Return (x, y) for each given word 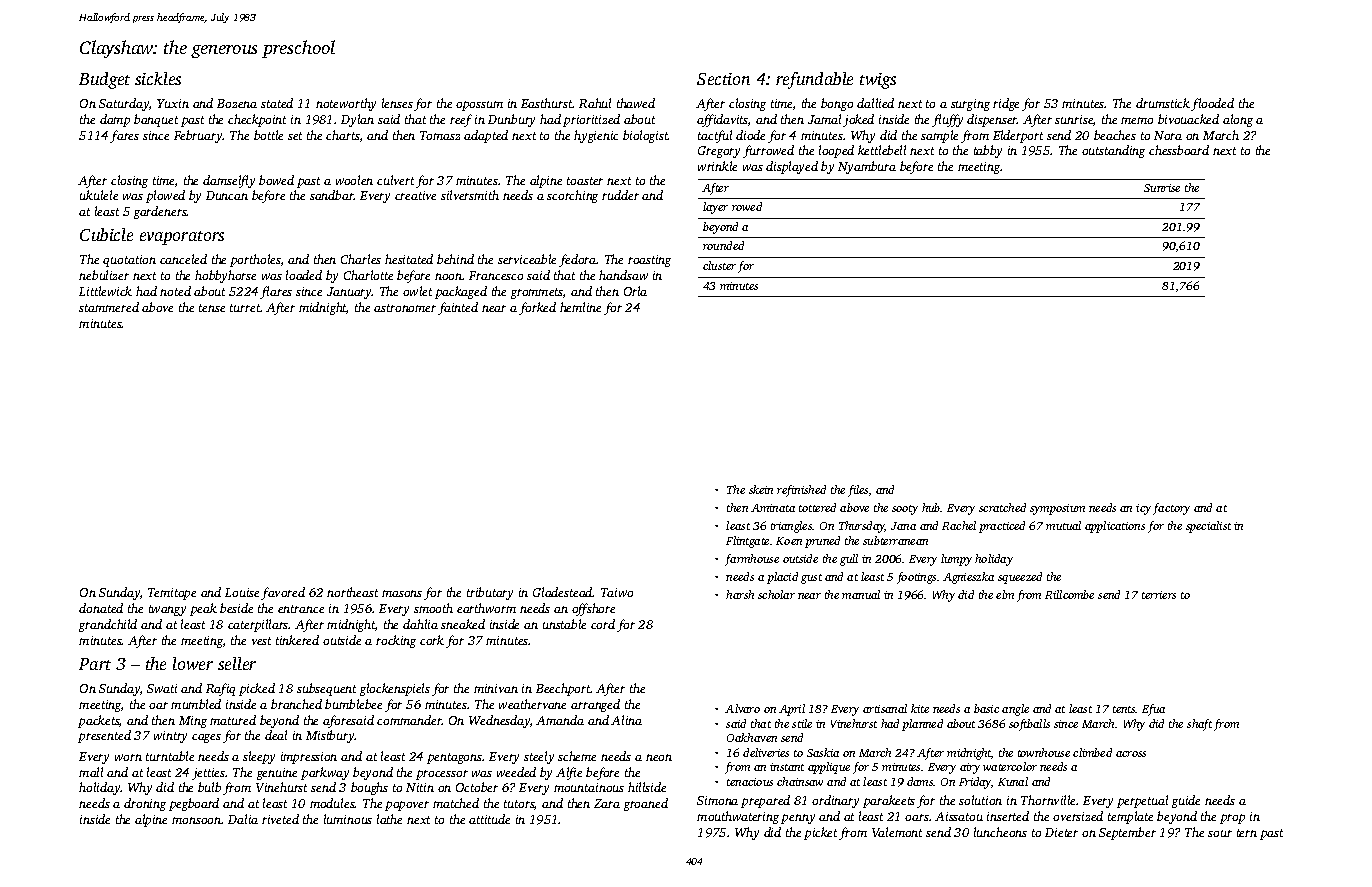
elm (1005, 594)
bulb (209, 787)
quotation (129, 261)
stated (277, 103)
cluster (719, 265)
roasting (649, 261)
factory (1171, 509)
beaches (1115, 135)
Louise (242, 592)
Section (723, 79)
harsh (740, 594)
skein (761, 489)
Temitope (172, 594)
